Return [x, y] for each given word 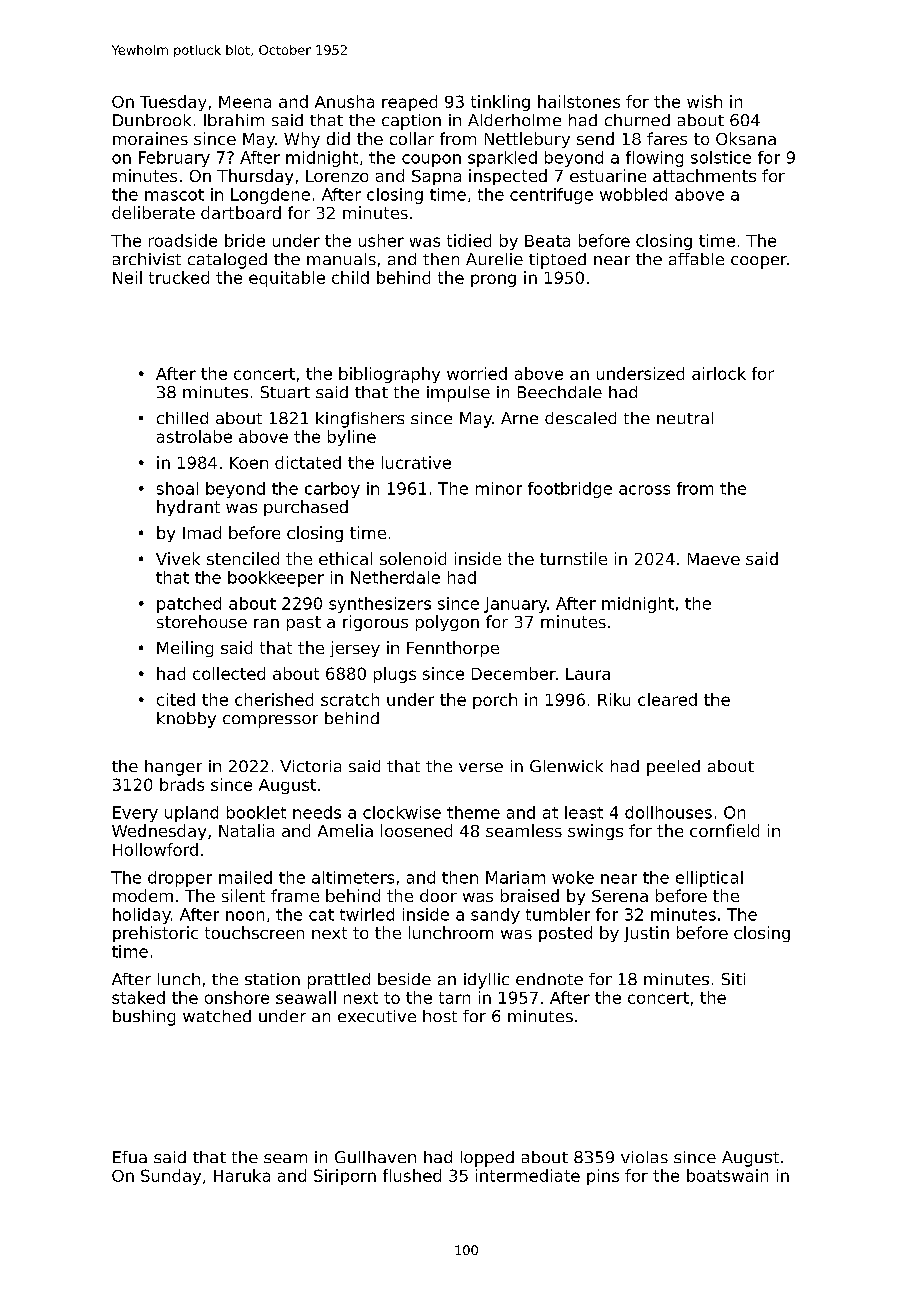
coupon [431, 160]
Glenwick [566, 766]
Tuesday [173, 103]
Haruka [242, 1175]
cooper [759, 262]
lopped [487, 1159]
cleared [667, 699]
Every [135, 814]
